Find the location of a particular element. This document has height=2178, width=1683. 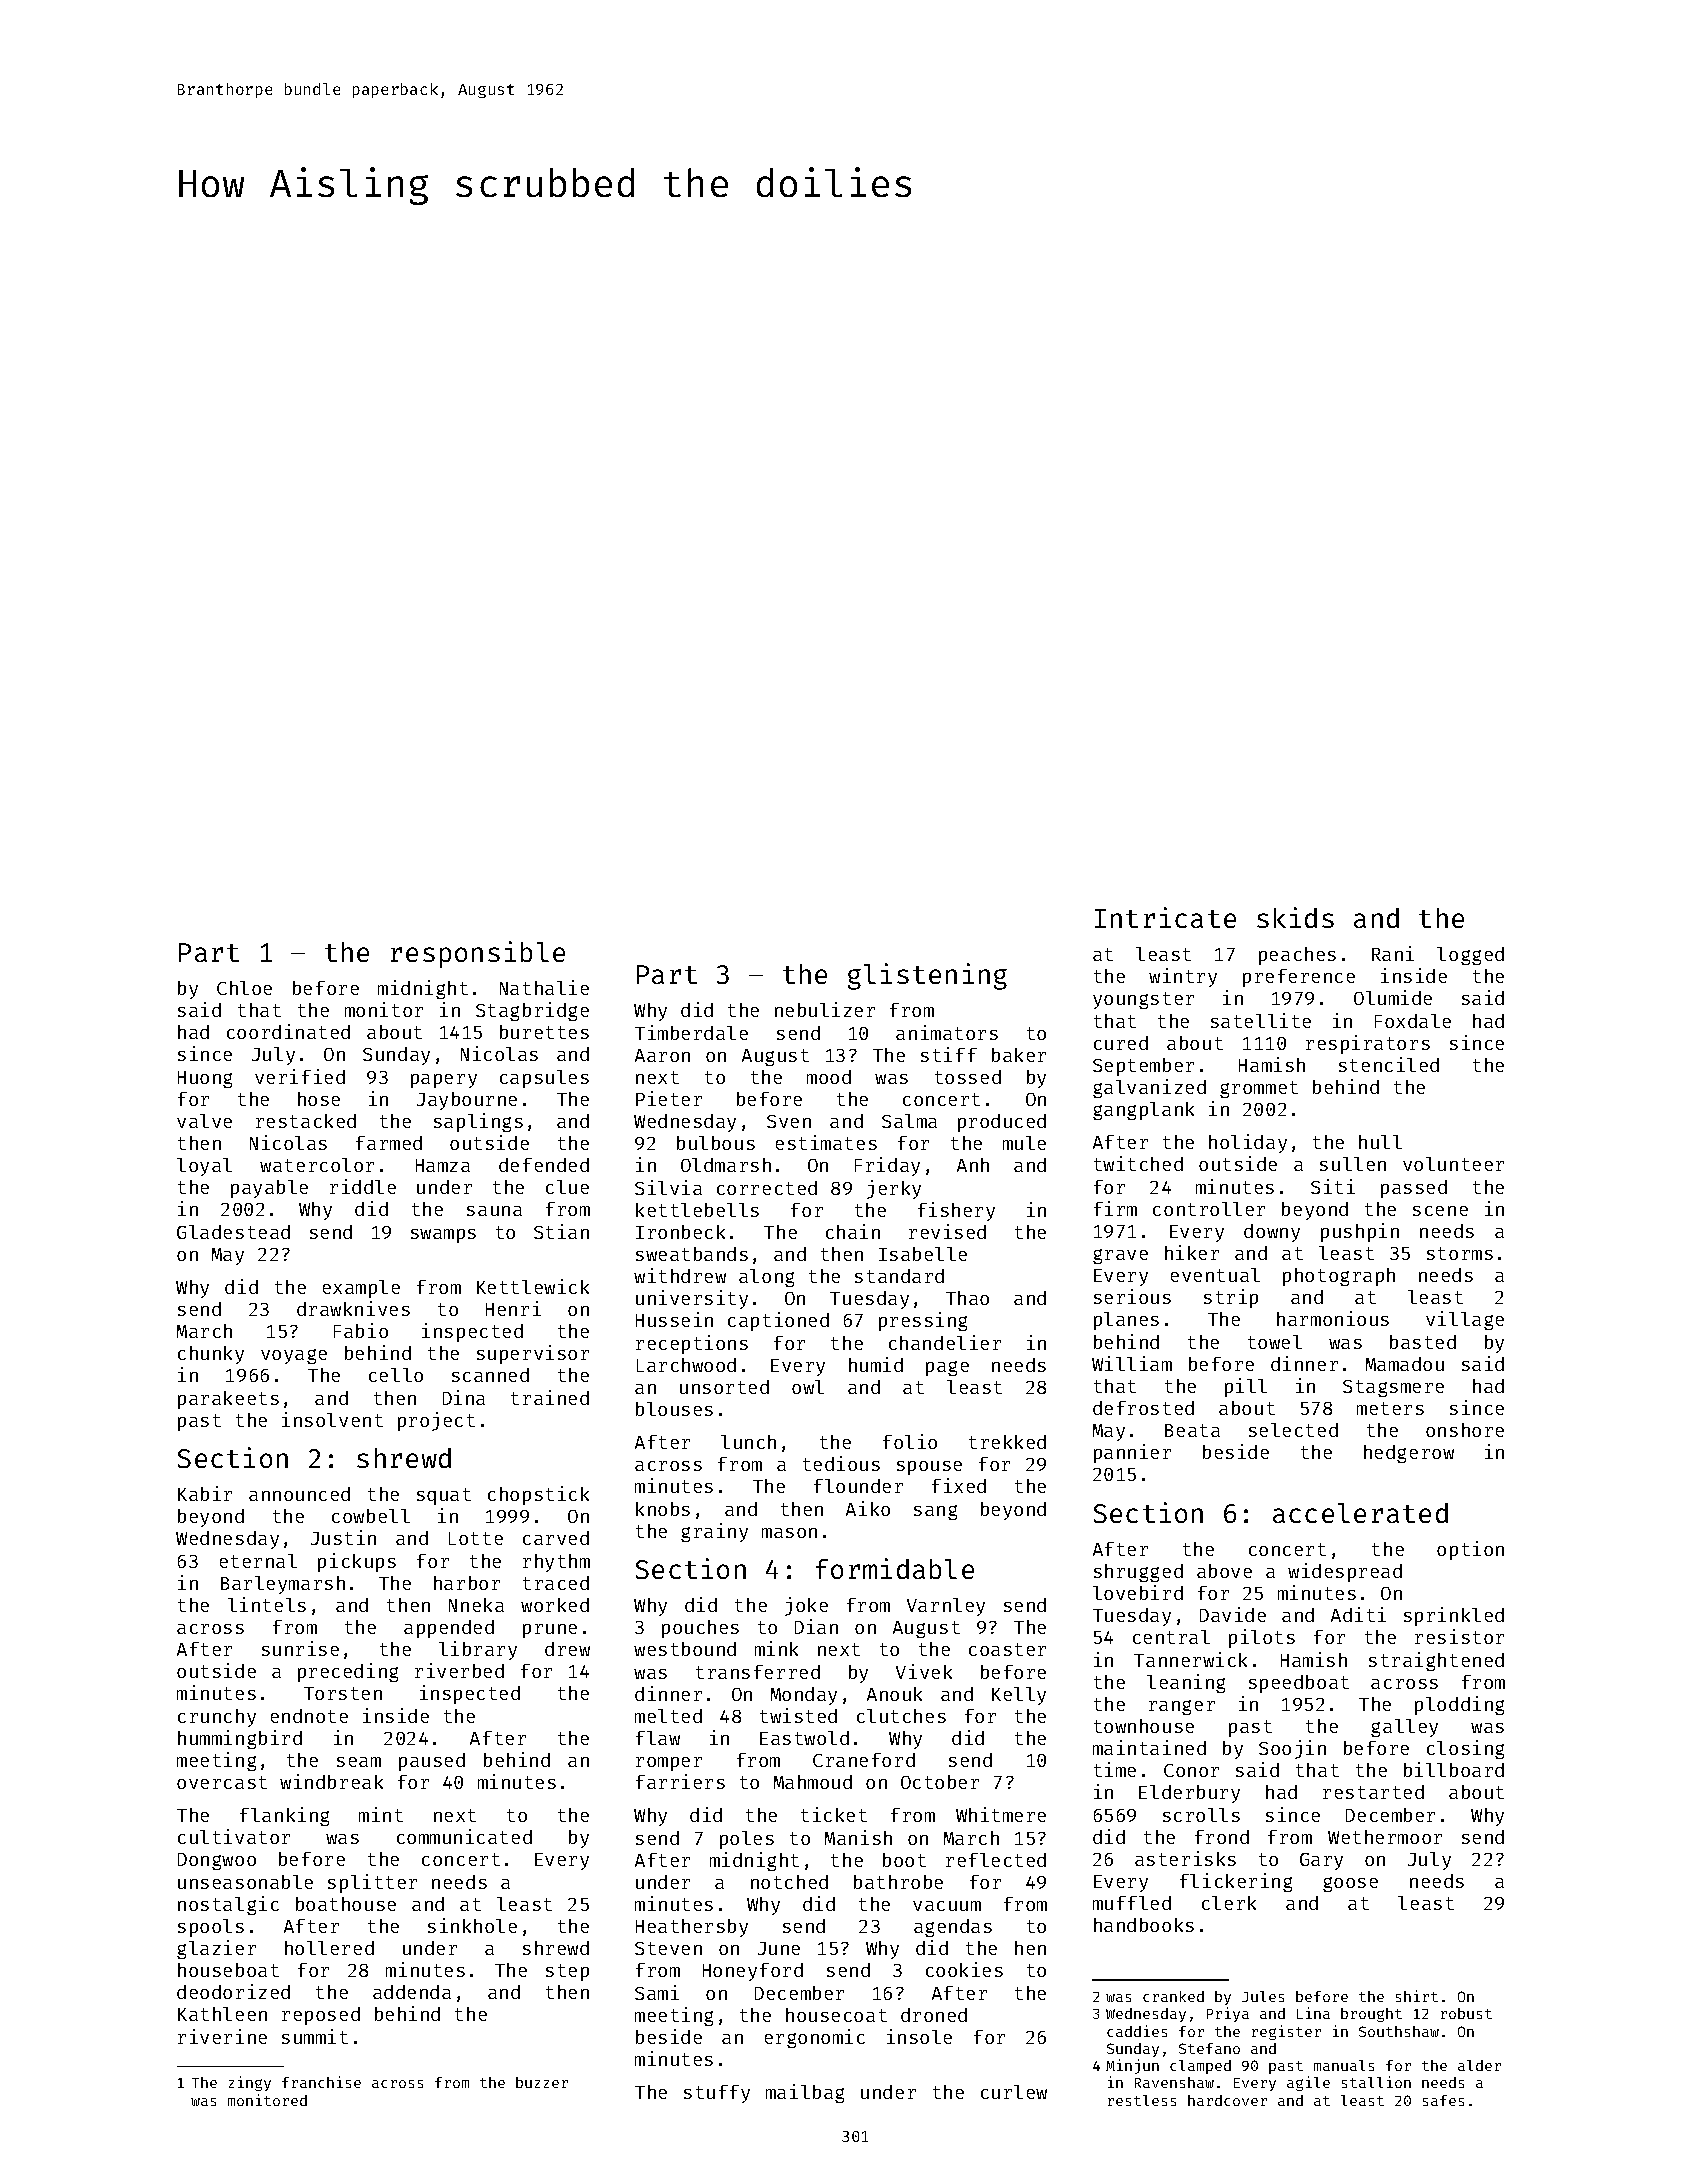

accelerated is located at coordinates (1360, 1513).
